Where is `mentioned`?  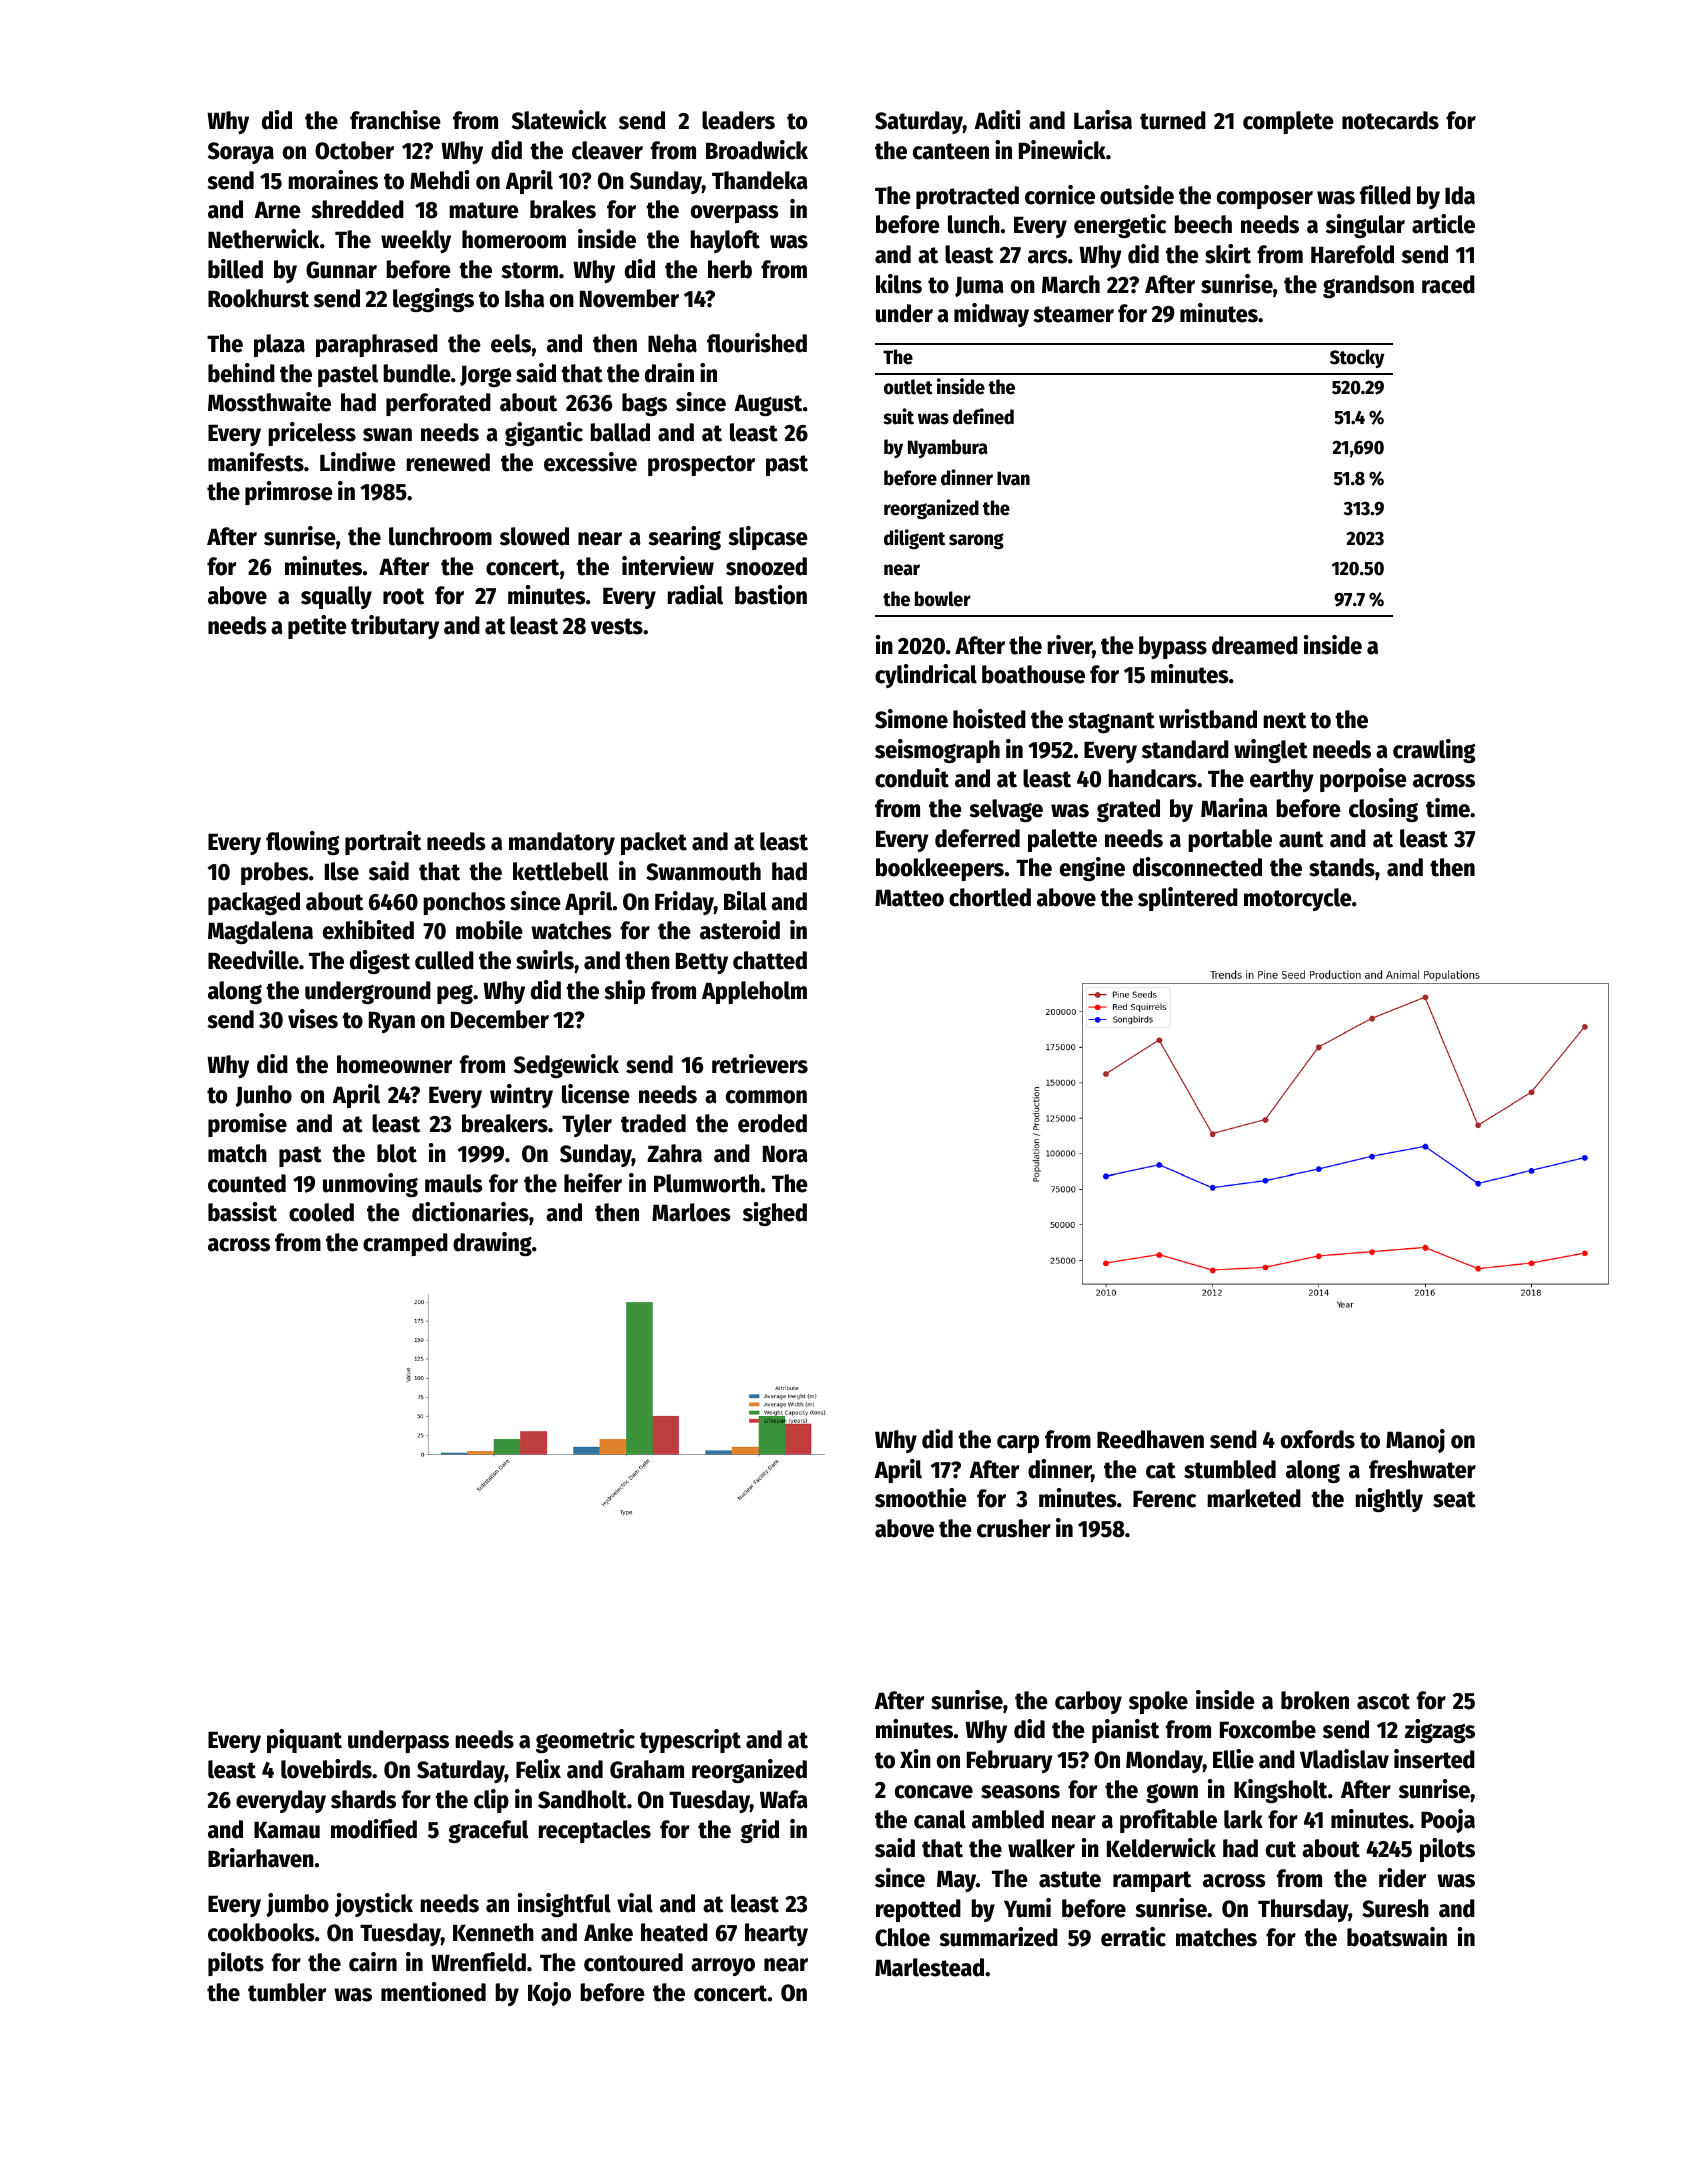
mentioned is located at coordinates (433, 1992).
